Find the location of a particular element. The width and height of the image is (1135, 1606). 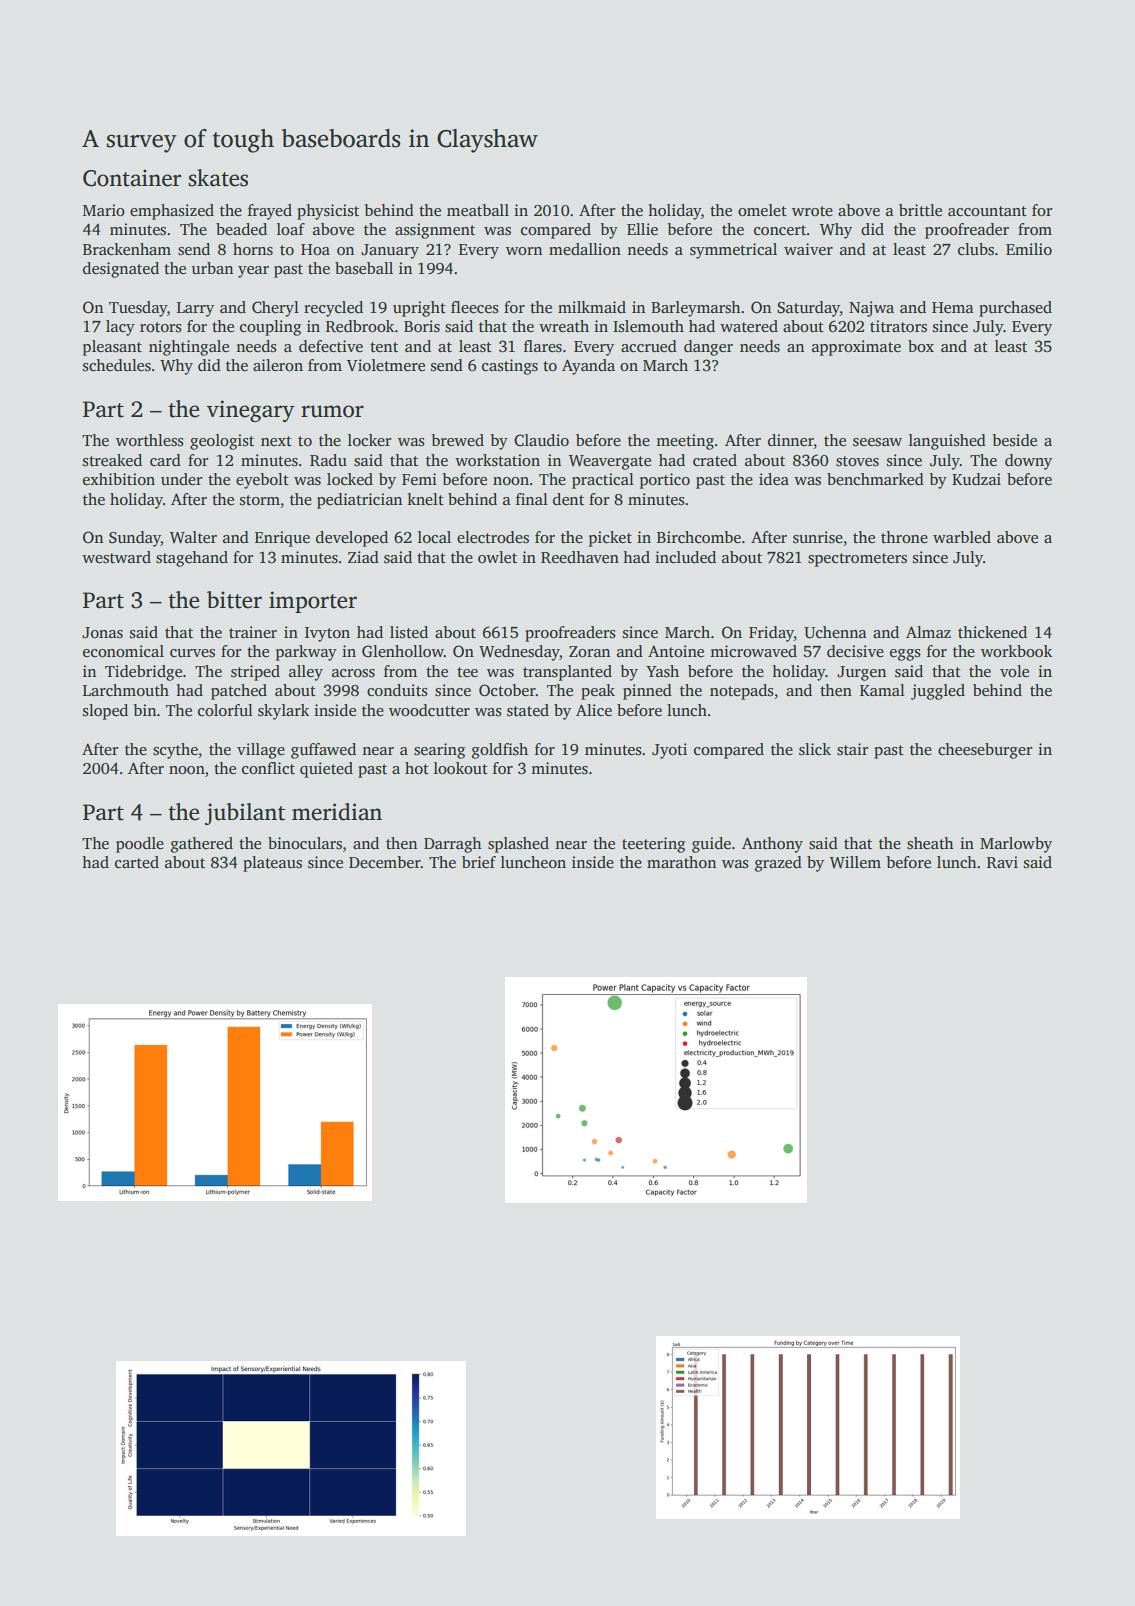

nightingale is located at coordinates (189, 348).
